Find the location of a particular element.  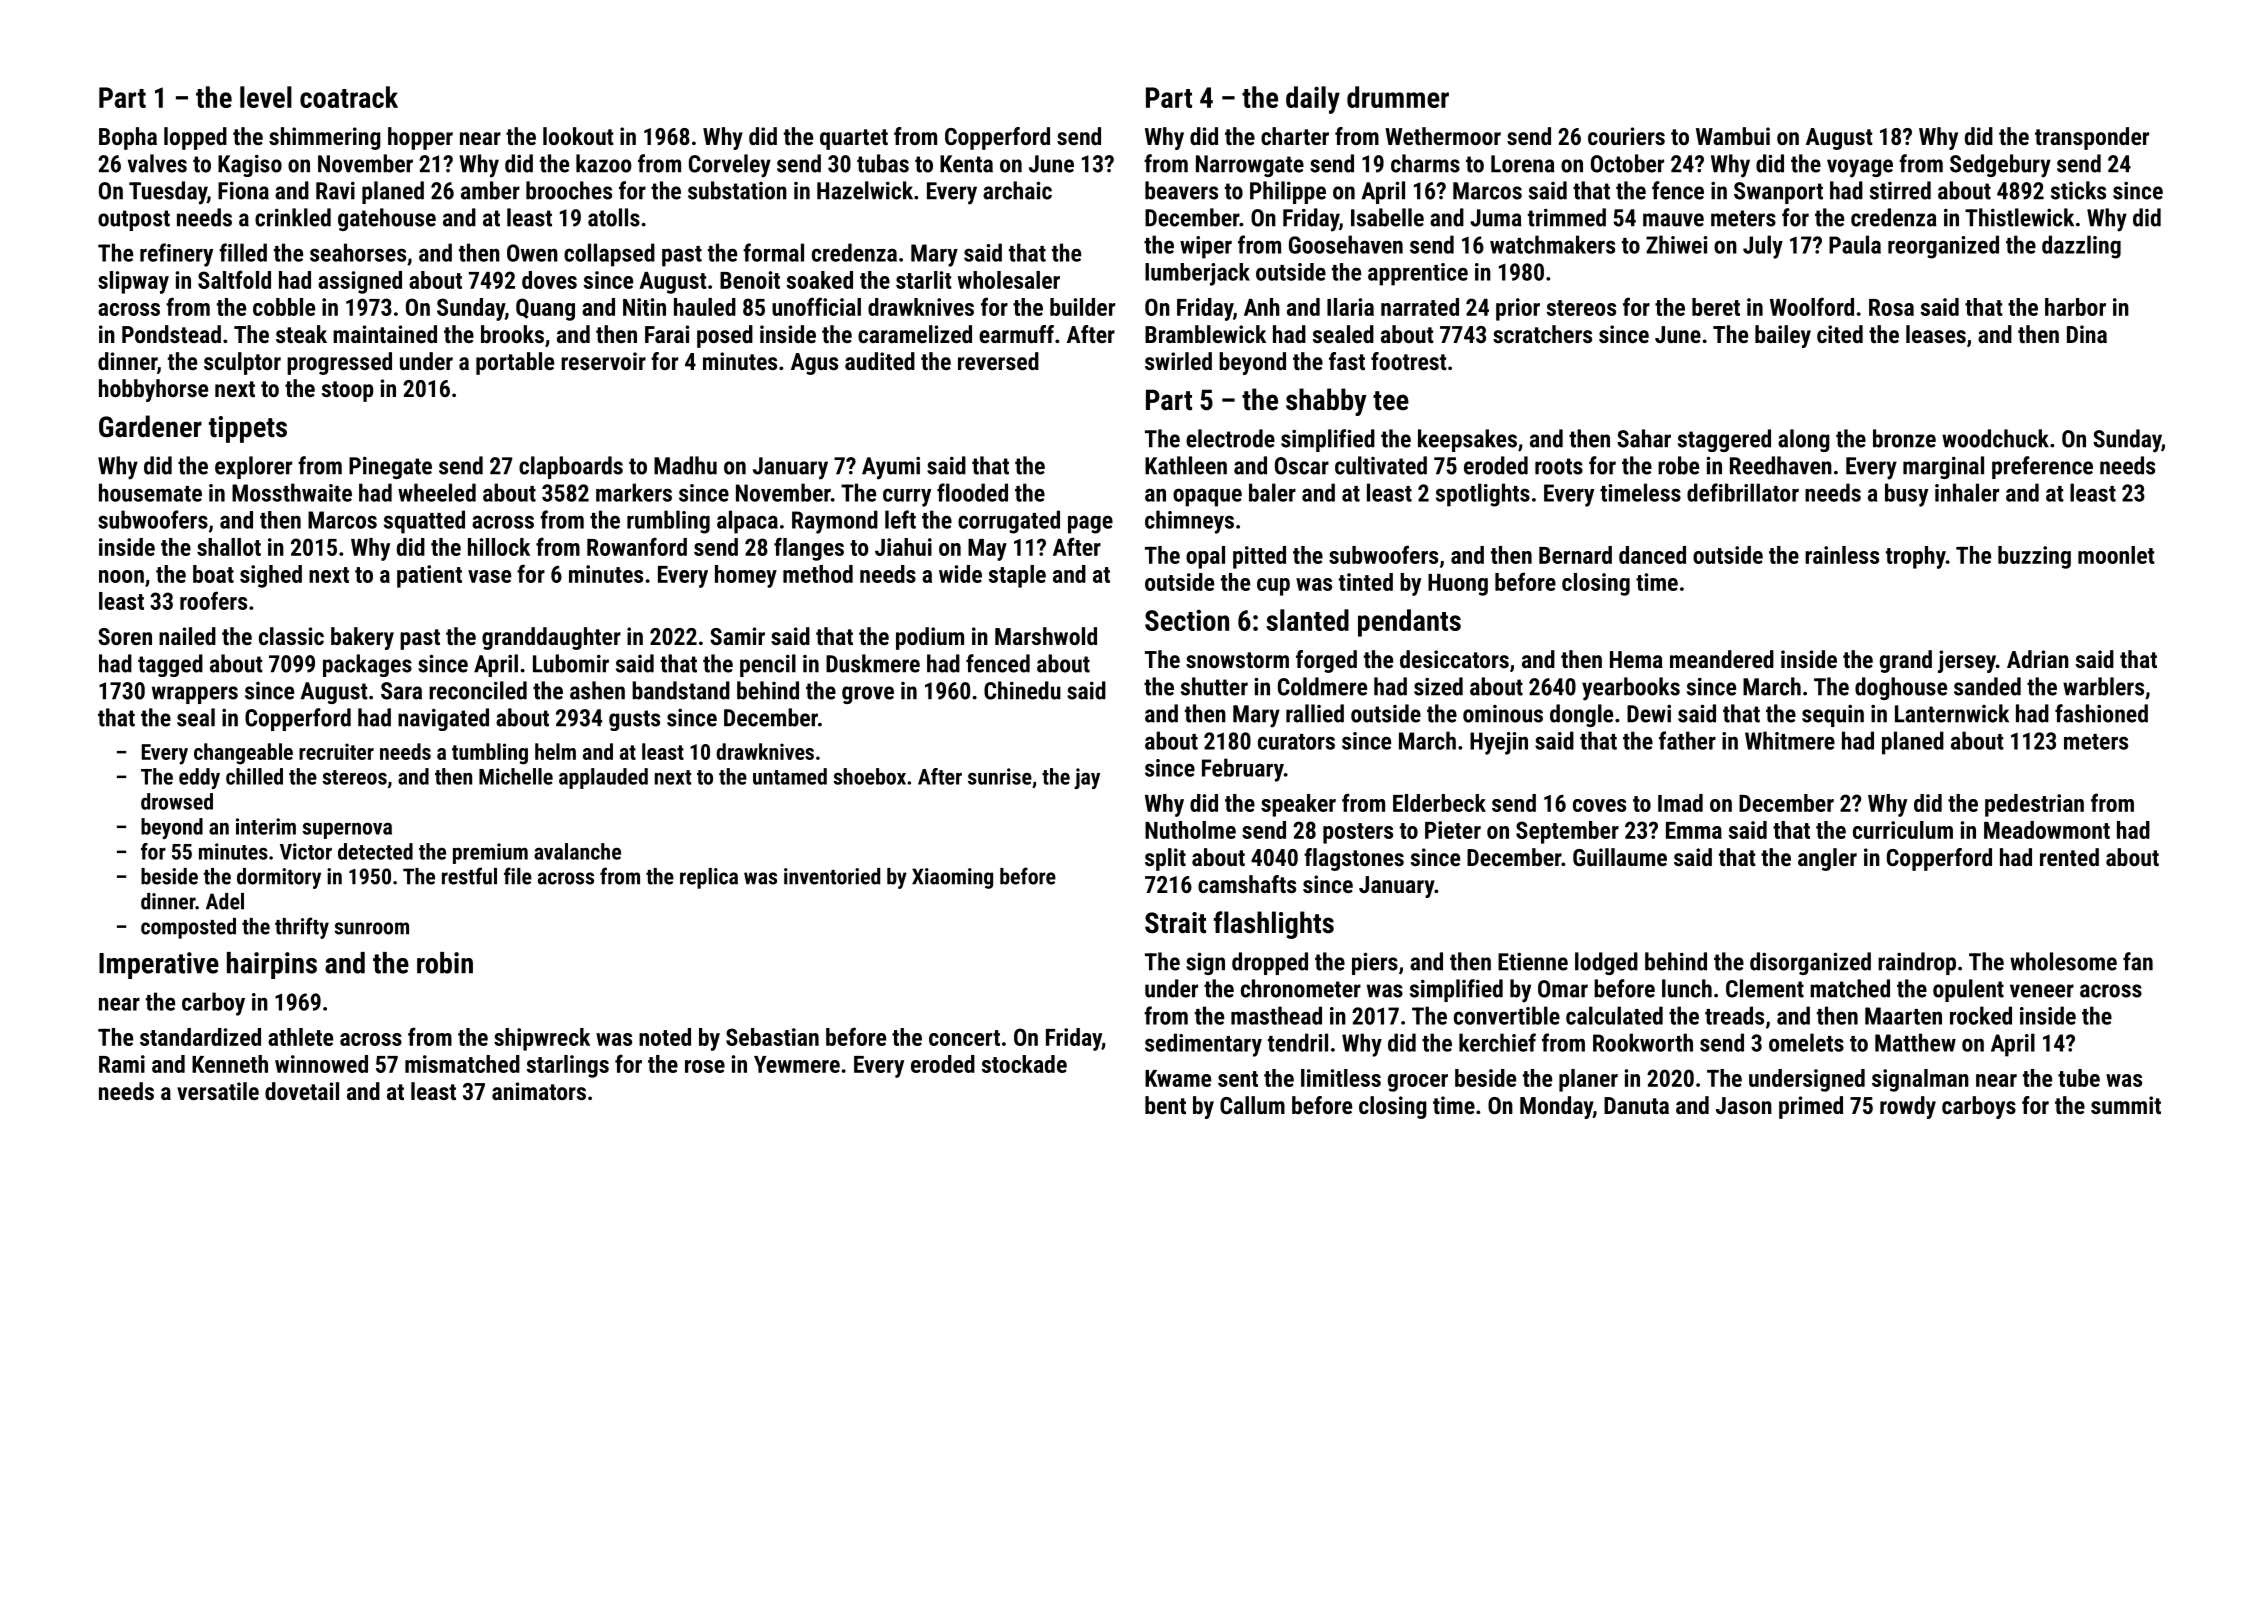

Imad is located at coordinates (1680, 803).
